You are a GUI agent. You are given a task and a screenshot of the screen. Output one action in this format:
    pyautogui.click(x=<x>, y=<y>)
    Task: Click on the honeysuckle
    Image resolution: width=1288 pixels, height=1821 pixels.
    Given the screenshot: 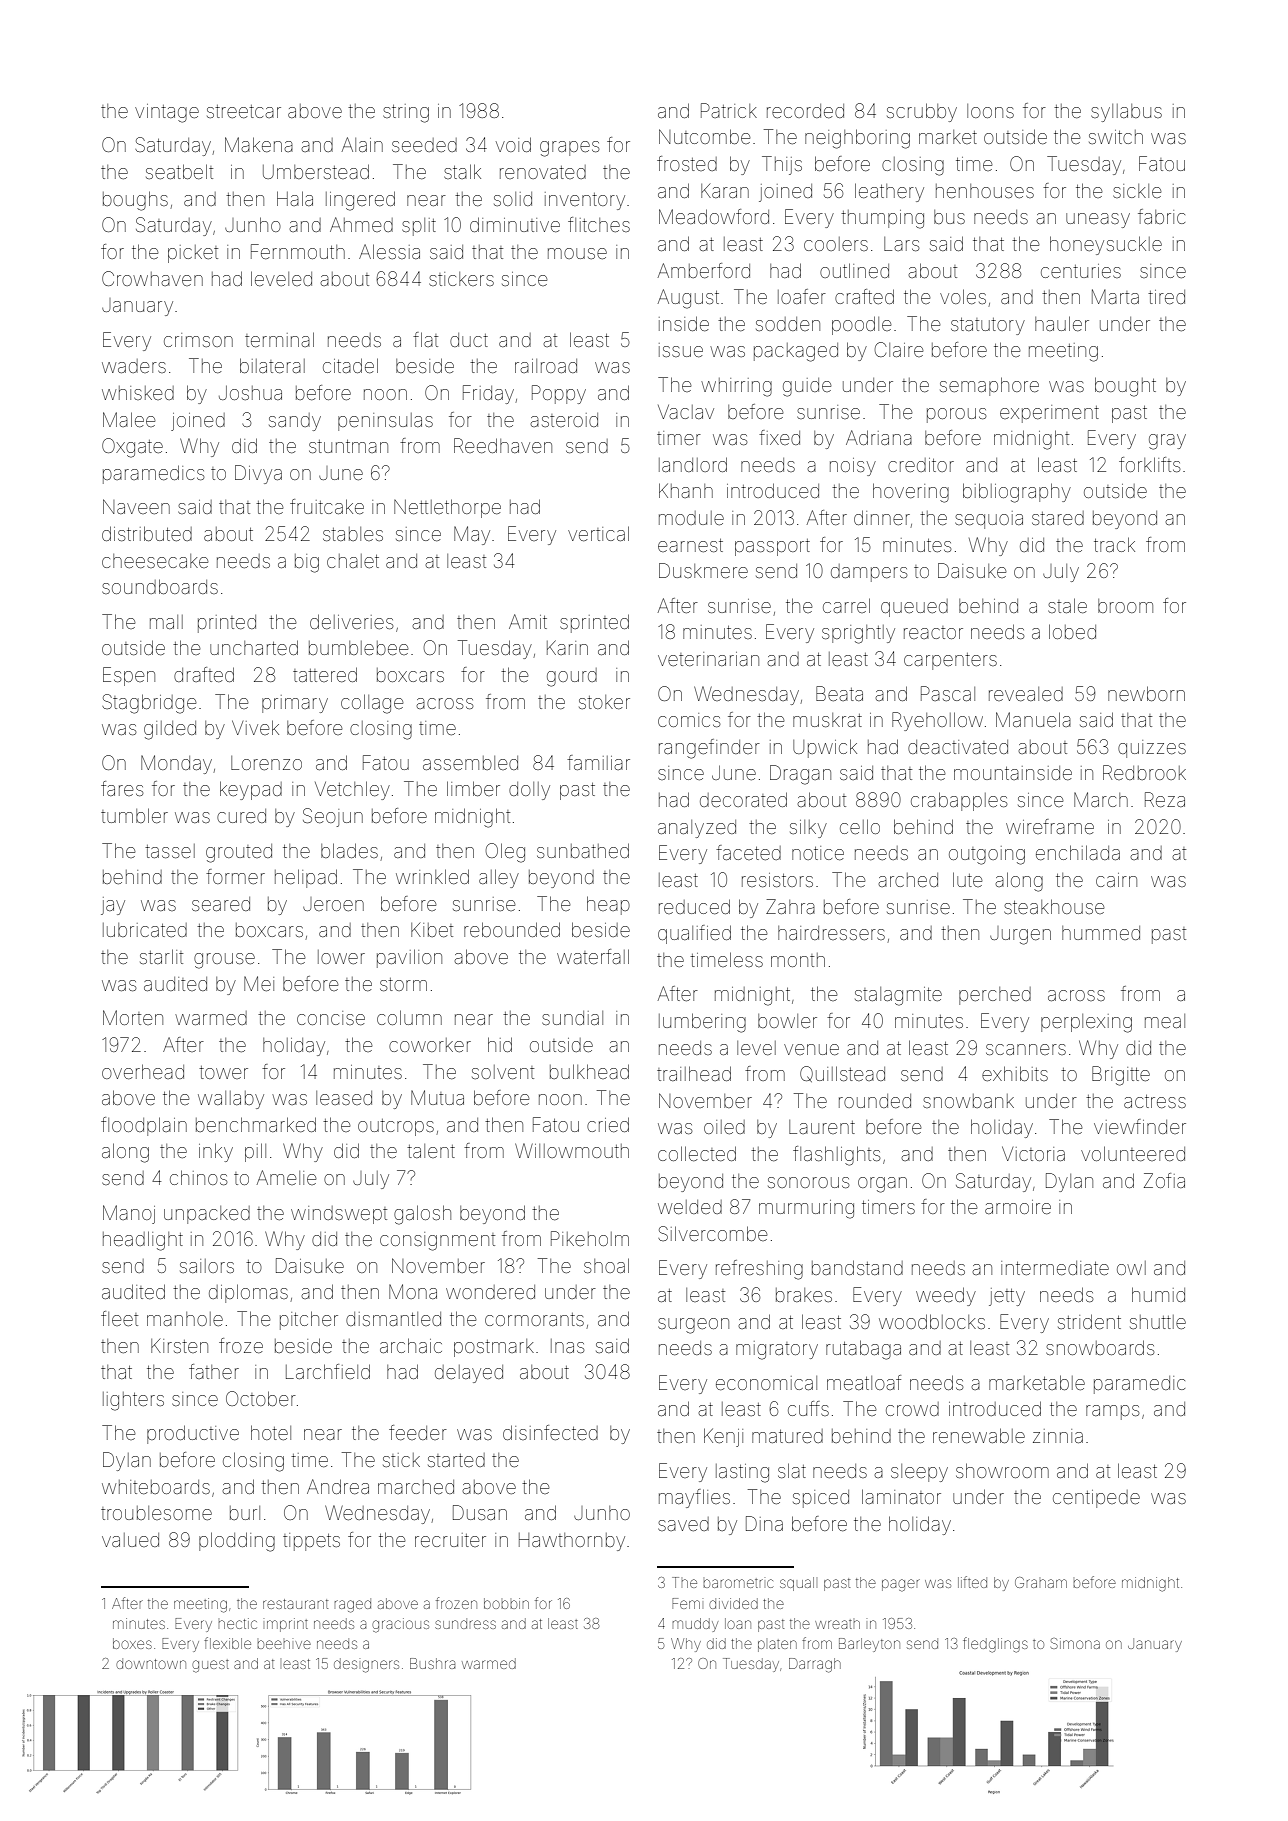 What is the action you would take?
    pyautogui.click(x=1106, y=245)
